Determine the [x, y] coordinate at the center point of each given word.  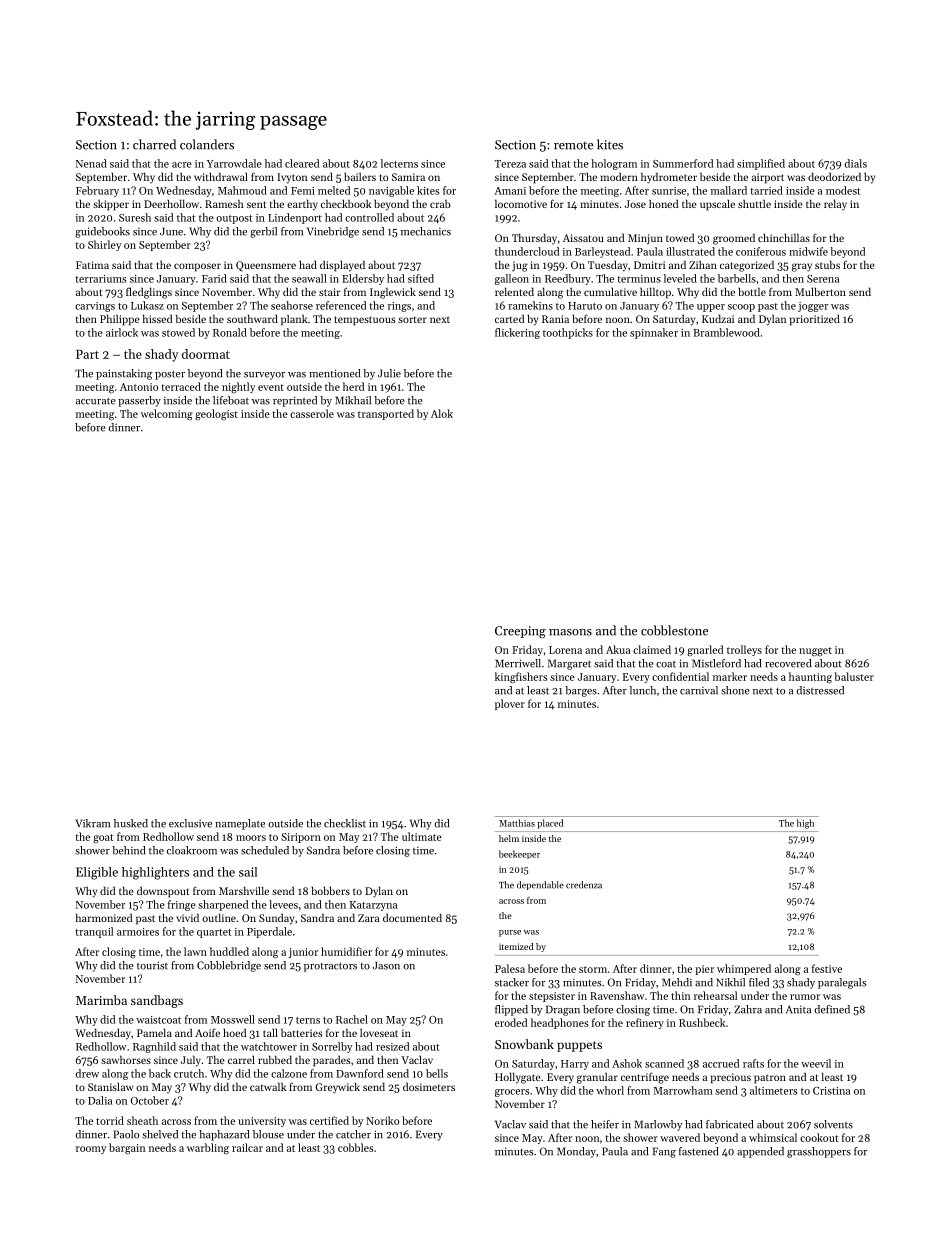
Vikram [92, 823]
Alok [442, 413]
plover [510, 704]
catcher [353, 1134]
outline [219, 917]
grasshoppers [819, 1152]
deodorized [834, 176]
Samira [408, 177]
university [262, 1122]
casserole [312, 413]
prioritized [815, 320]
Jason [386, 965]
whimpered [744, 969]
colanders [207, 144]
